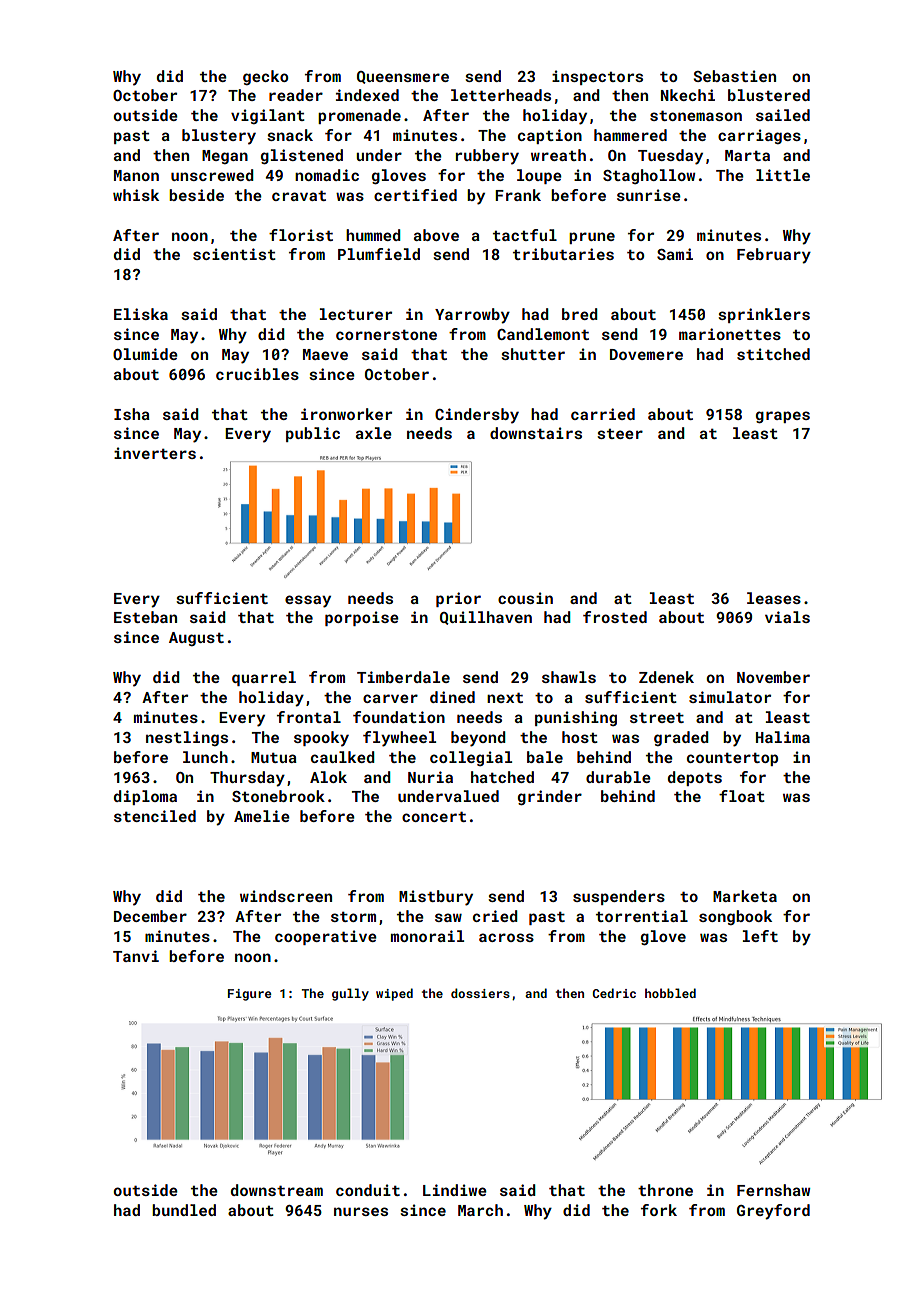  Describe the element at coordinates (155, 453) in the screenshot. I see `inverters` at that location.
